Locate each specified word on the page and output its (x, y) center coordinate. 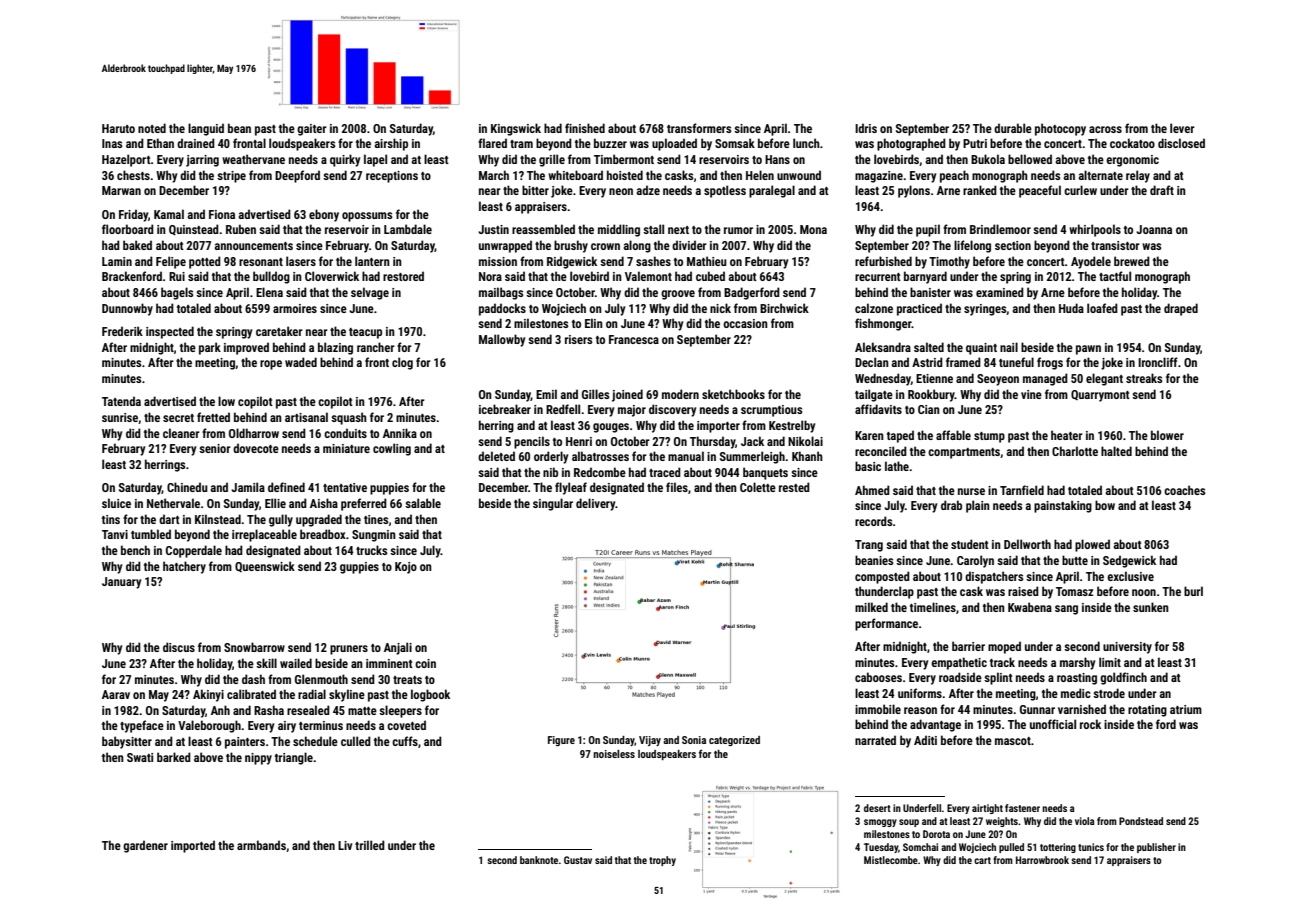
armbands (261, 845)
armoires (295, 308)
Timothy (949, 262)
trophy (662, 861)
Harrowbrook (1042, 860)
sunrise (120, 418)
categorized (734, 741)
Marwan (121, 190)
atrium (1186, 709)
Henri (579, 441)
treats (407, 680)
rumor (738, 230)
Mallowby (502, 340)
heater (1067, 435)
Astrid (927, 362)
